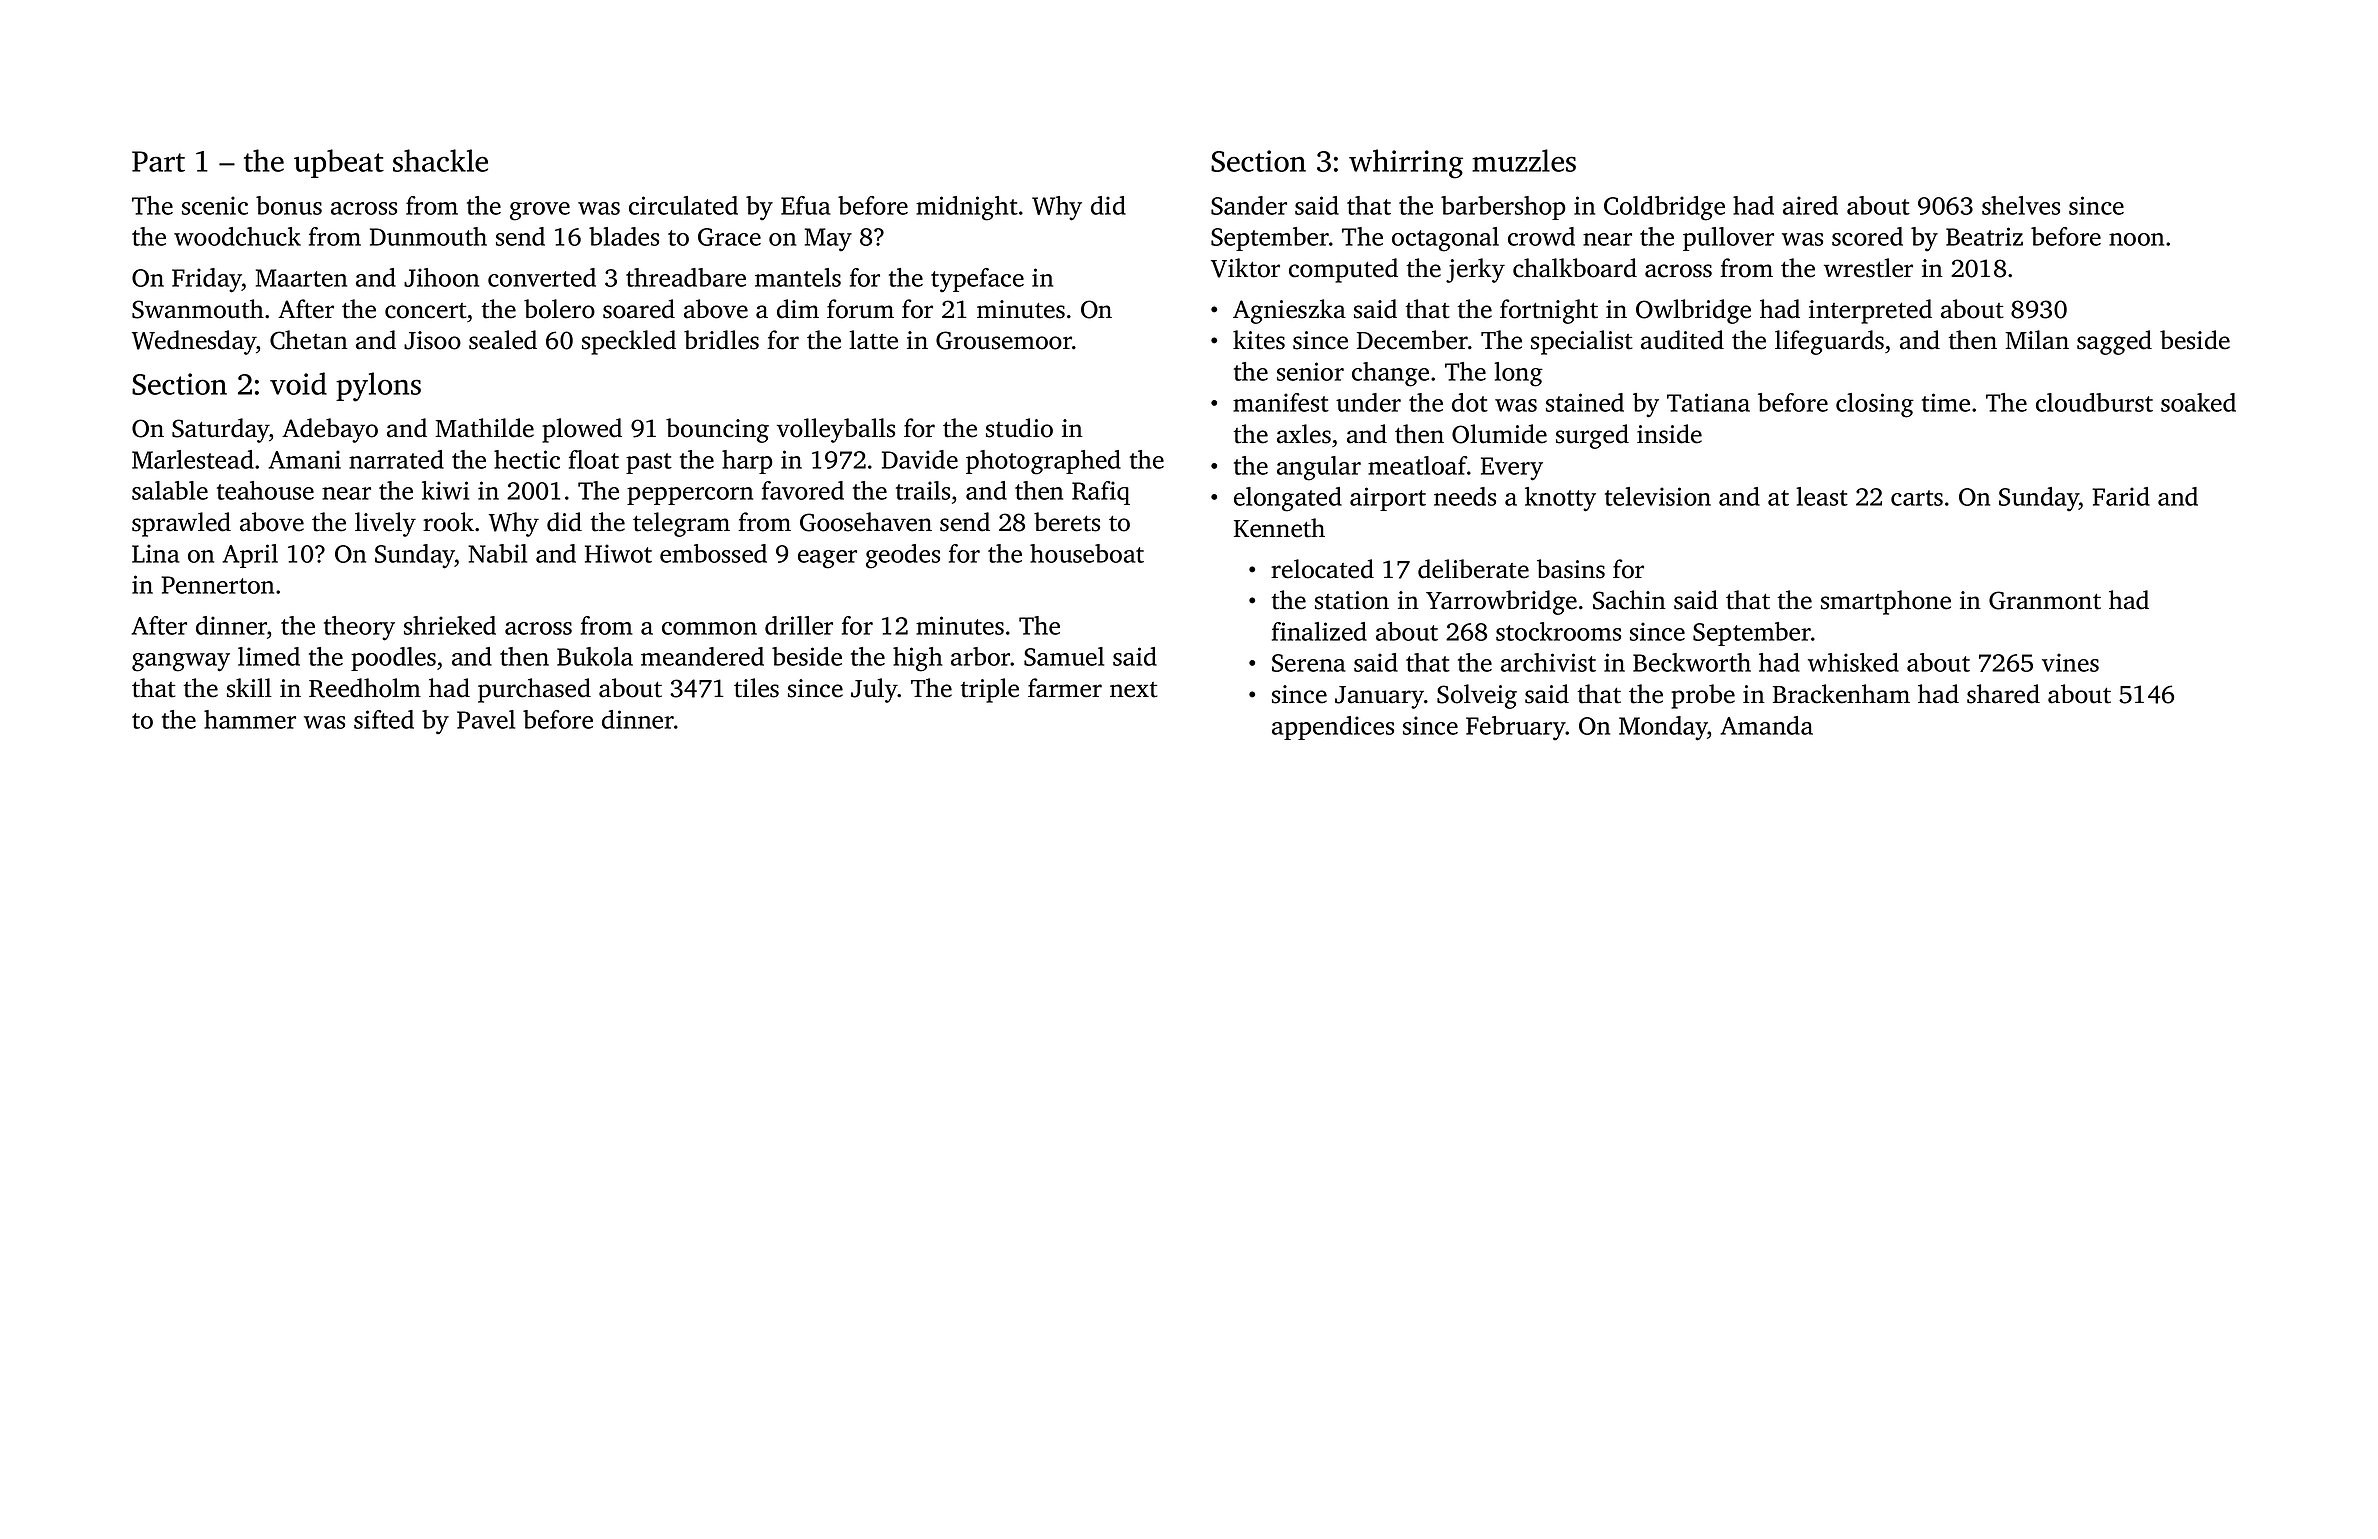 Image resolution: width=2378 pixels, height=1539 pixels. What do you see at coordinates (618, 553) in the page?
I see `Hiwot` at bounding box center [618, 553].
